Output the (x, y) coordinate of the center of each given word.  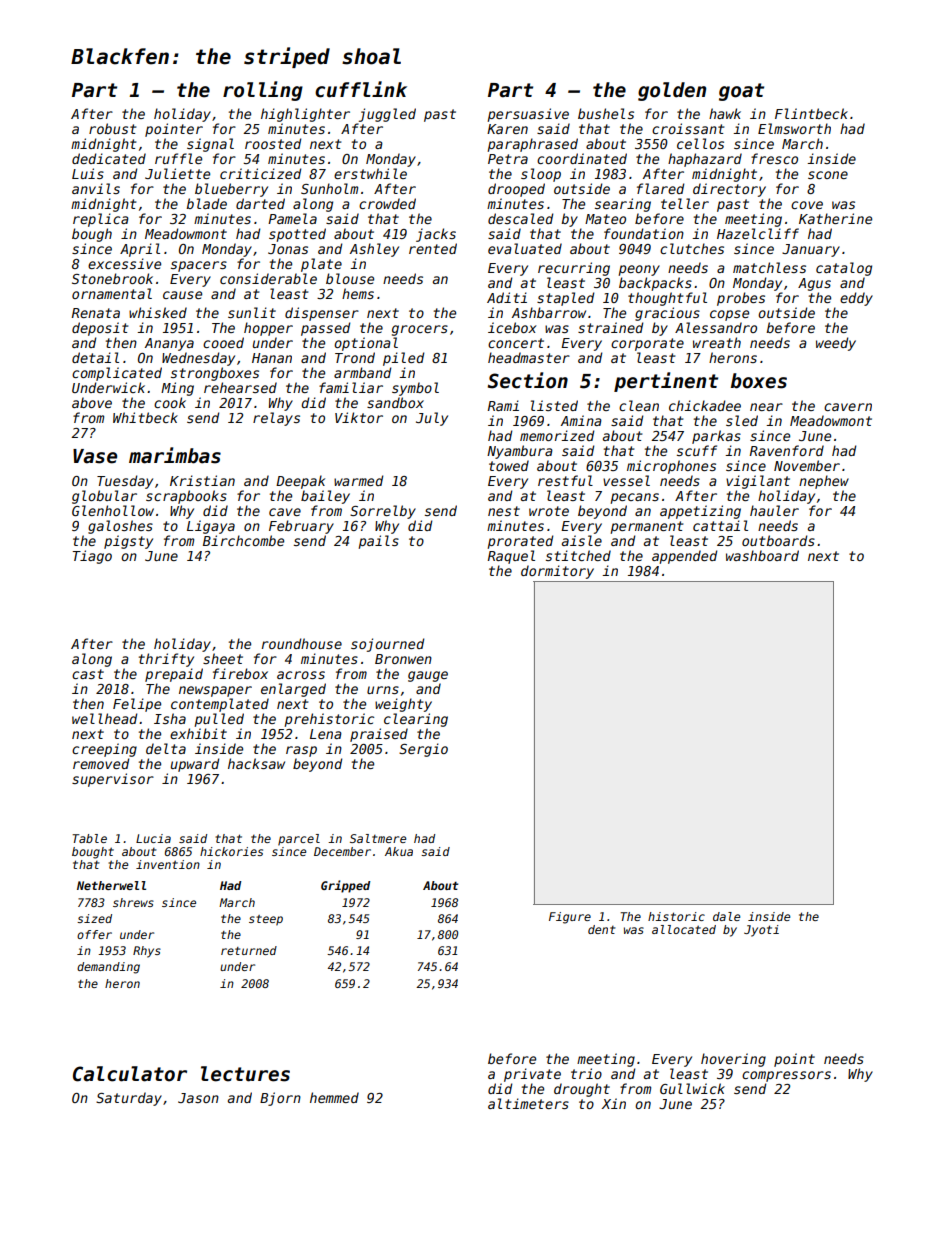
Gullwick (692, 1088)
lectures (245, 1074)
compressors (786, 1076)
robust (112, 128)
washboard (762, 555)
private (532, 1075)
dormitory (557, 572)
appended (684, 557)
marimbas (175, 455)
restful (565, 480)
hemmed (334, 1097)
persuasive (528, 115)
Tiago (92, 557)
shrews (133, 902)
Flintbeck (811, 113)
